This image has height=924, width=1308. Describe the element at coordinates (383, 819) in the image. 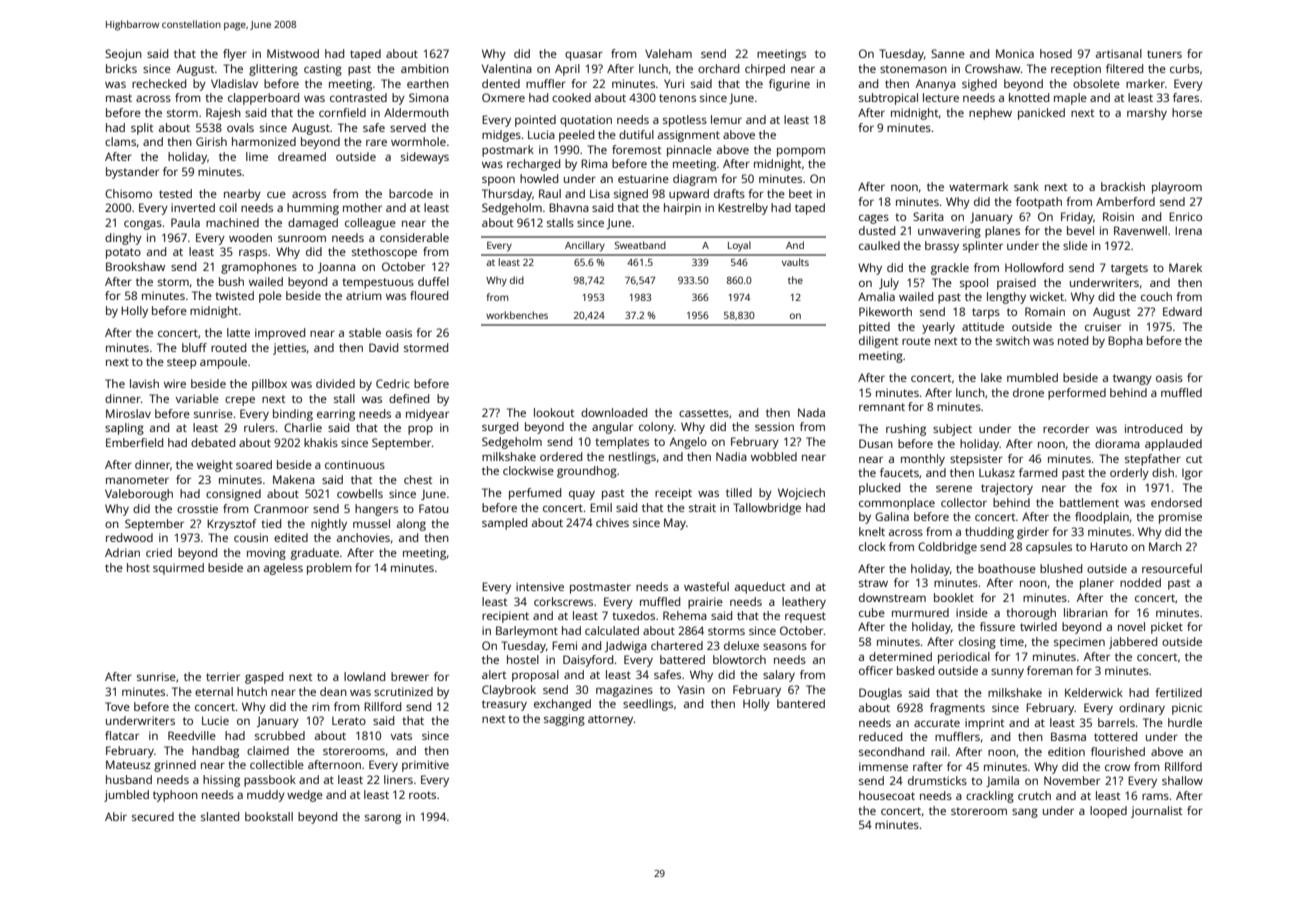

I see `sarong` at that location.
